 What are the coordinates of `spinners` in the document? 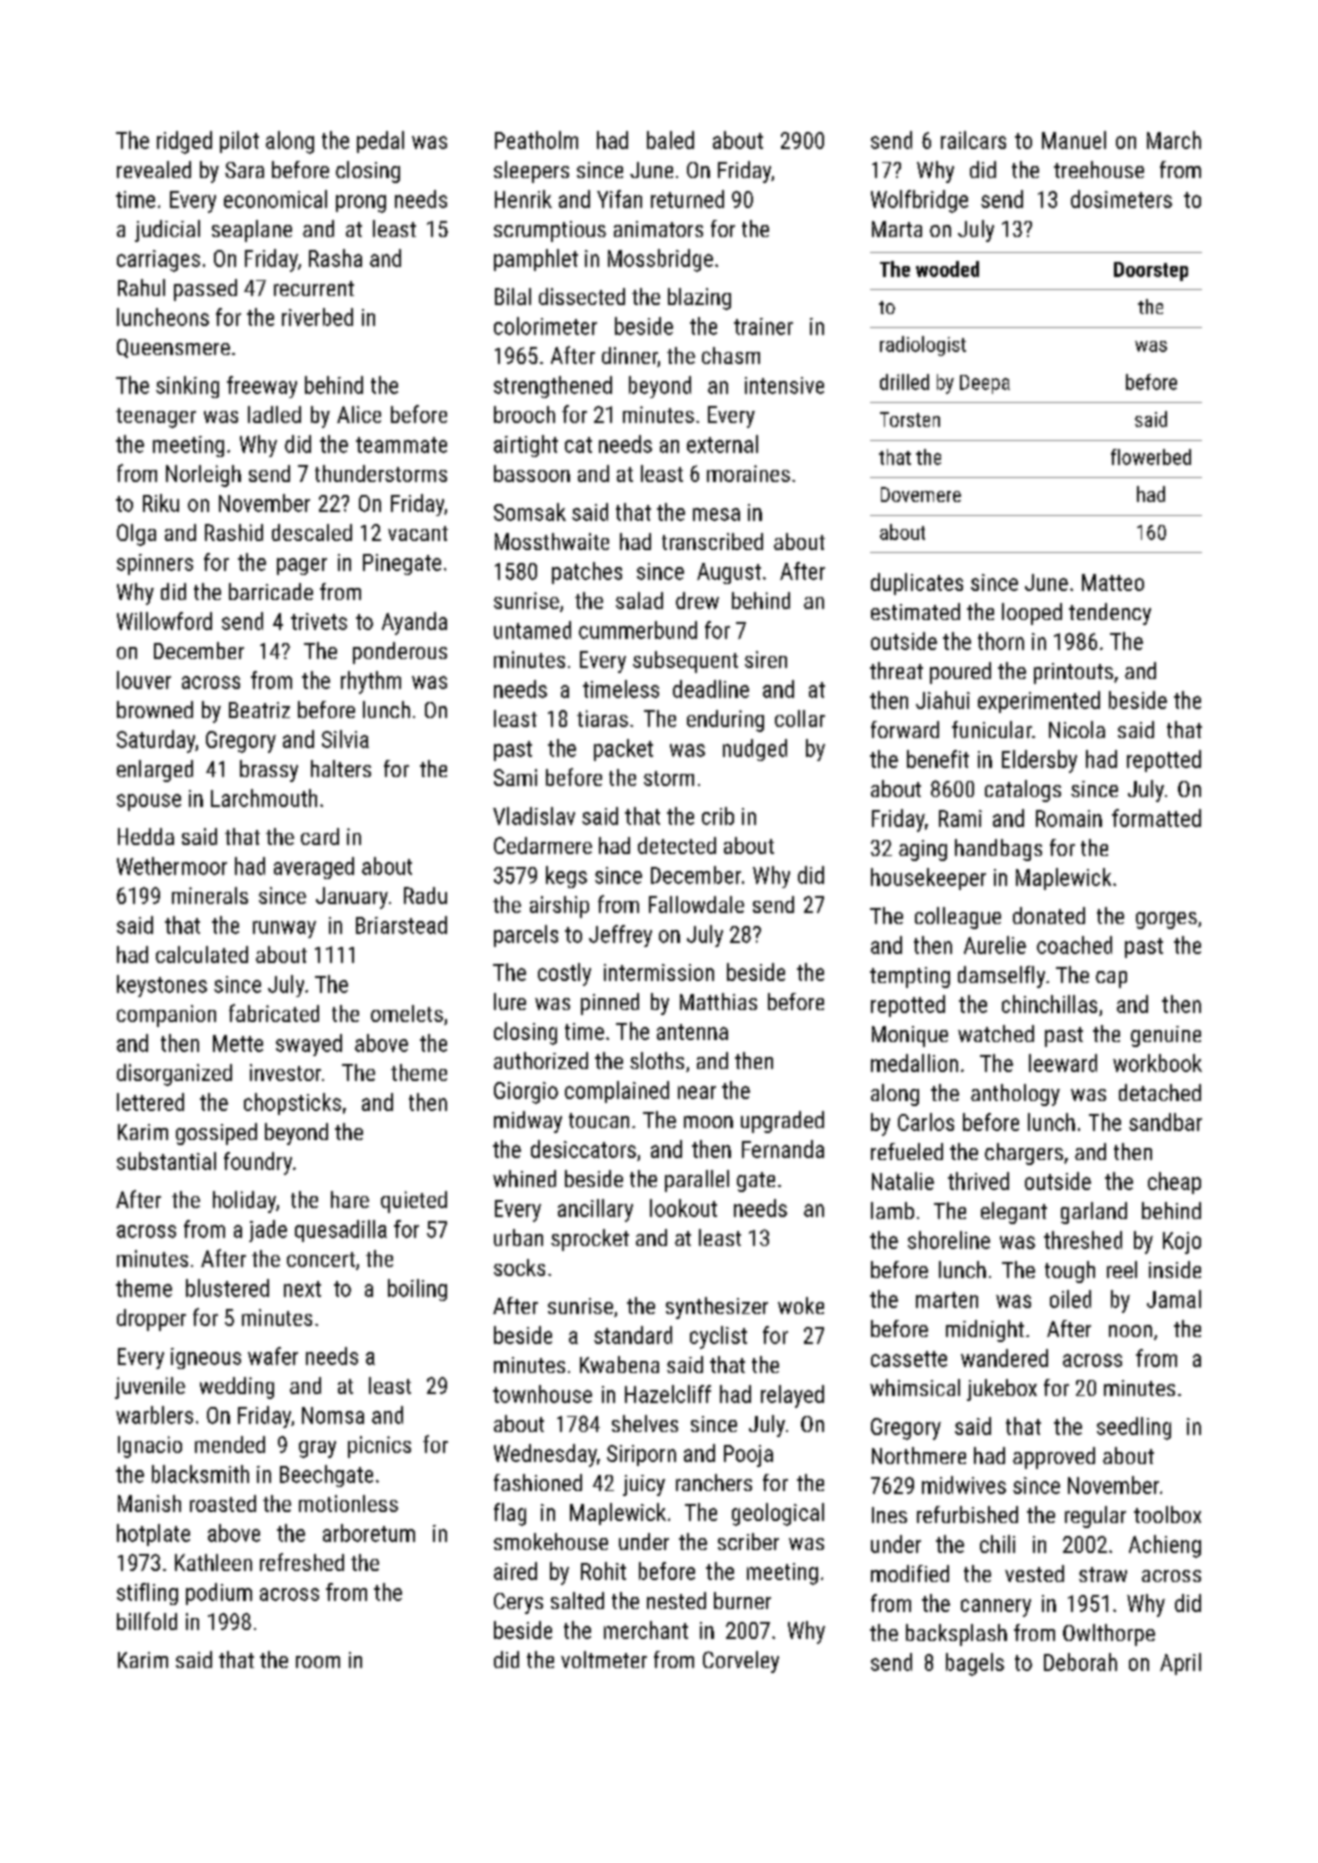 It's located at (155, 564).
